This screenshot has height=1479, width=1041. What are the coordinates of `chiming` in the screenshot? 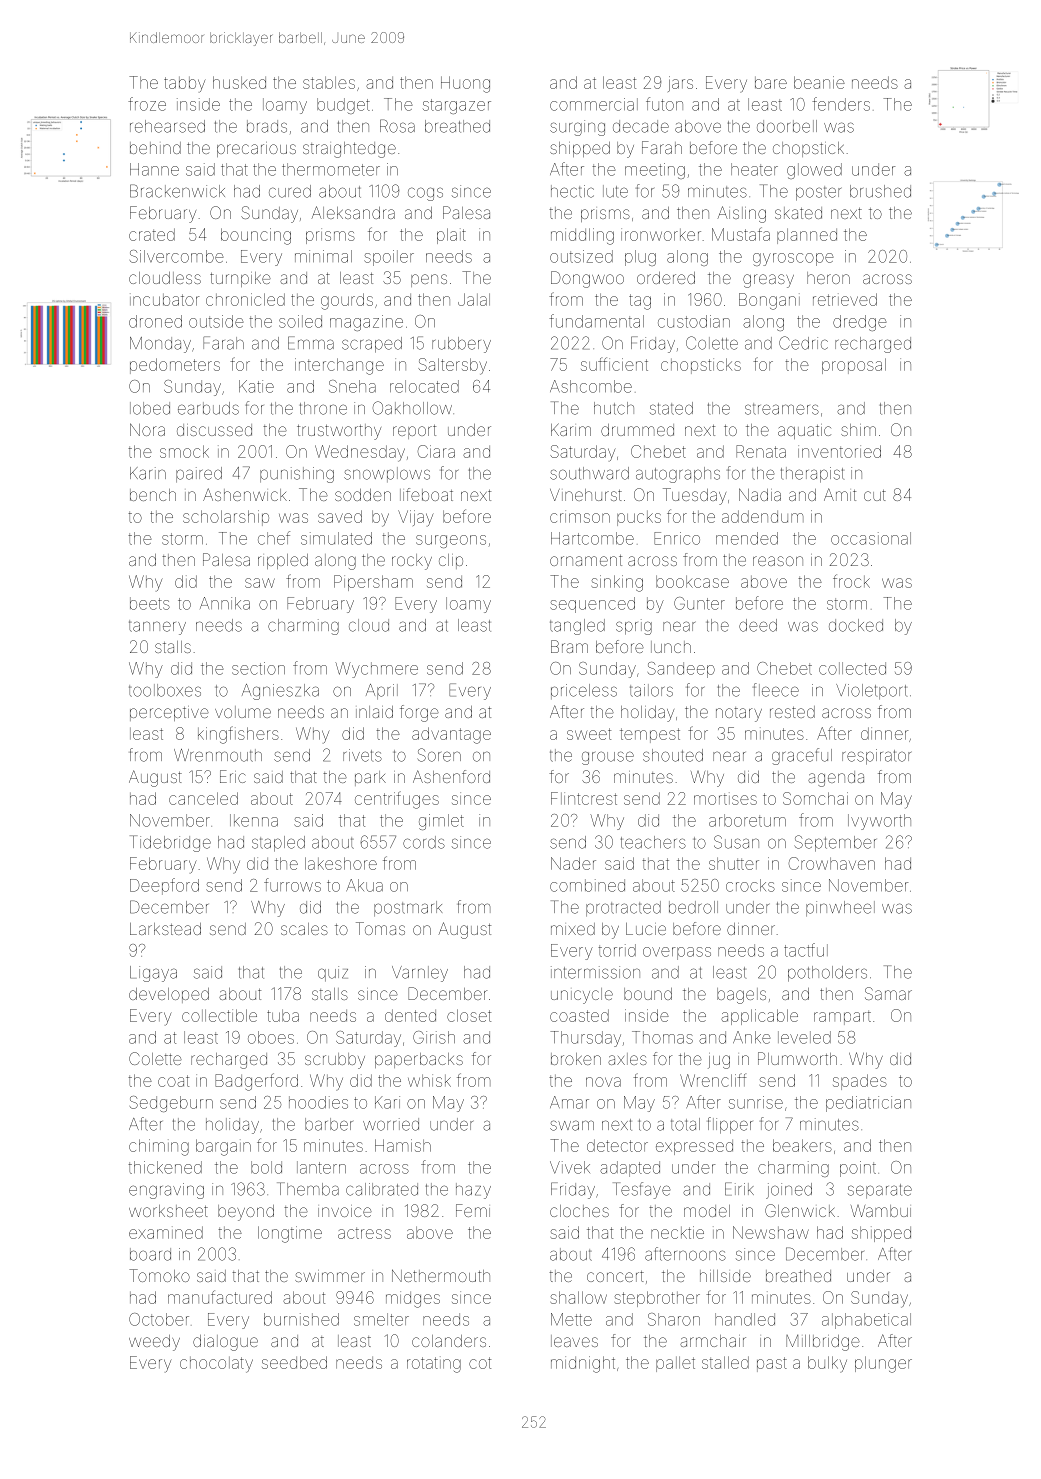 It's located at (159, 1147).
